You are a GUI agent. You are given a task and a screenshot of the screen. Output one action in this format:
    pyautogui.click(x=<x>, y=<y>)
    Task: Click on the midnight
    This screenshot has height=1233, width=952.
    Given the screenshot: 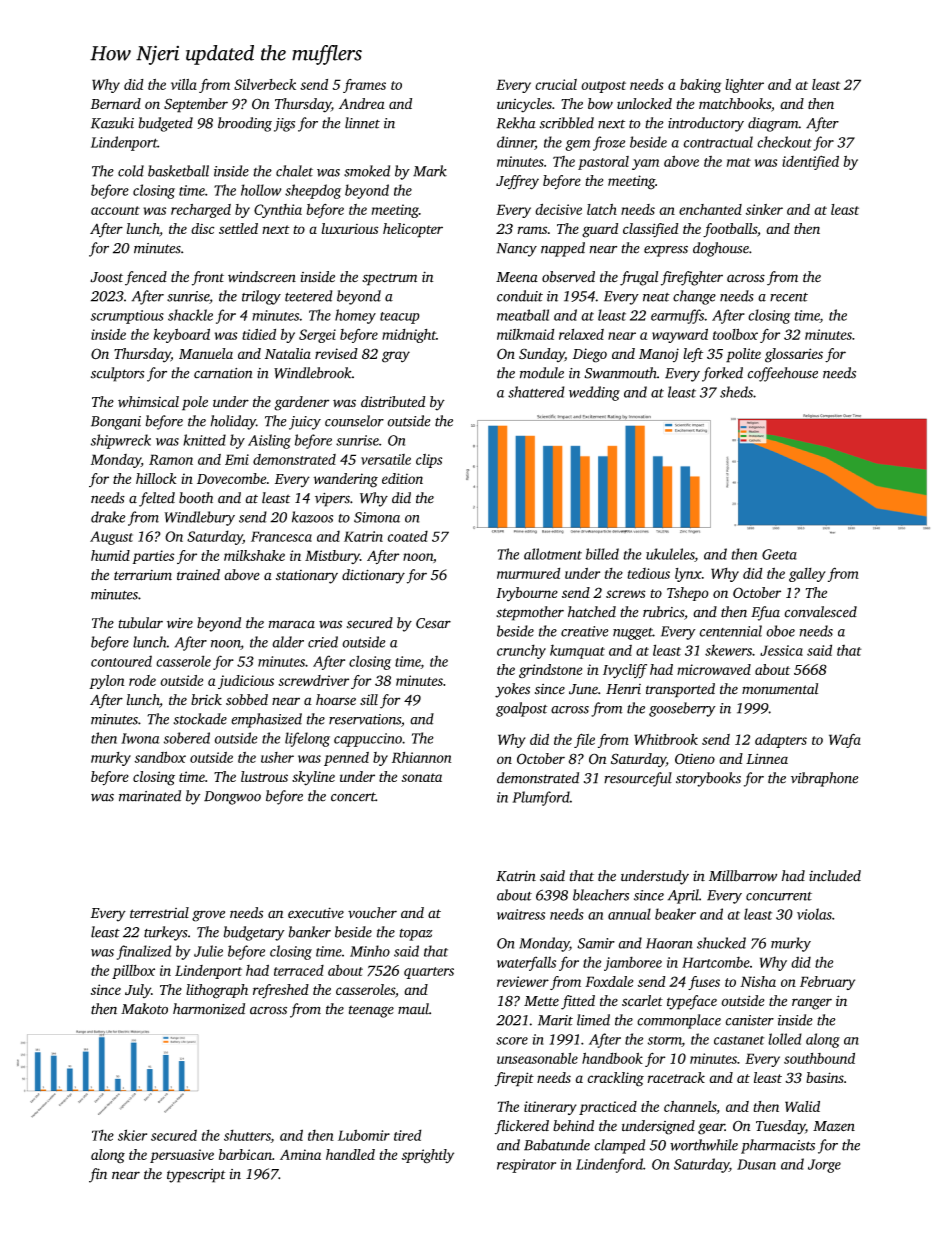 What is the action you would take?
    pyautogui.click(x=409, y=336)
